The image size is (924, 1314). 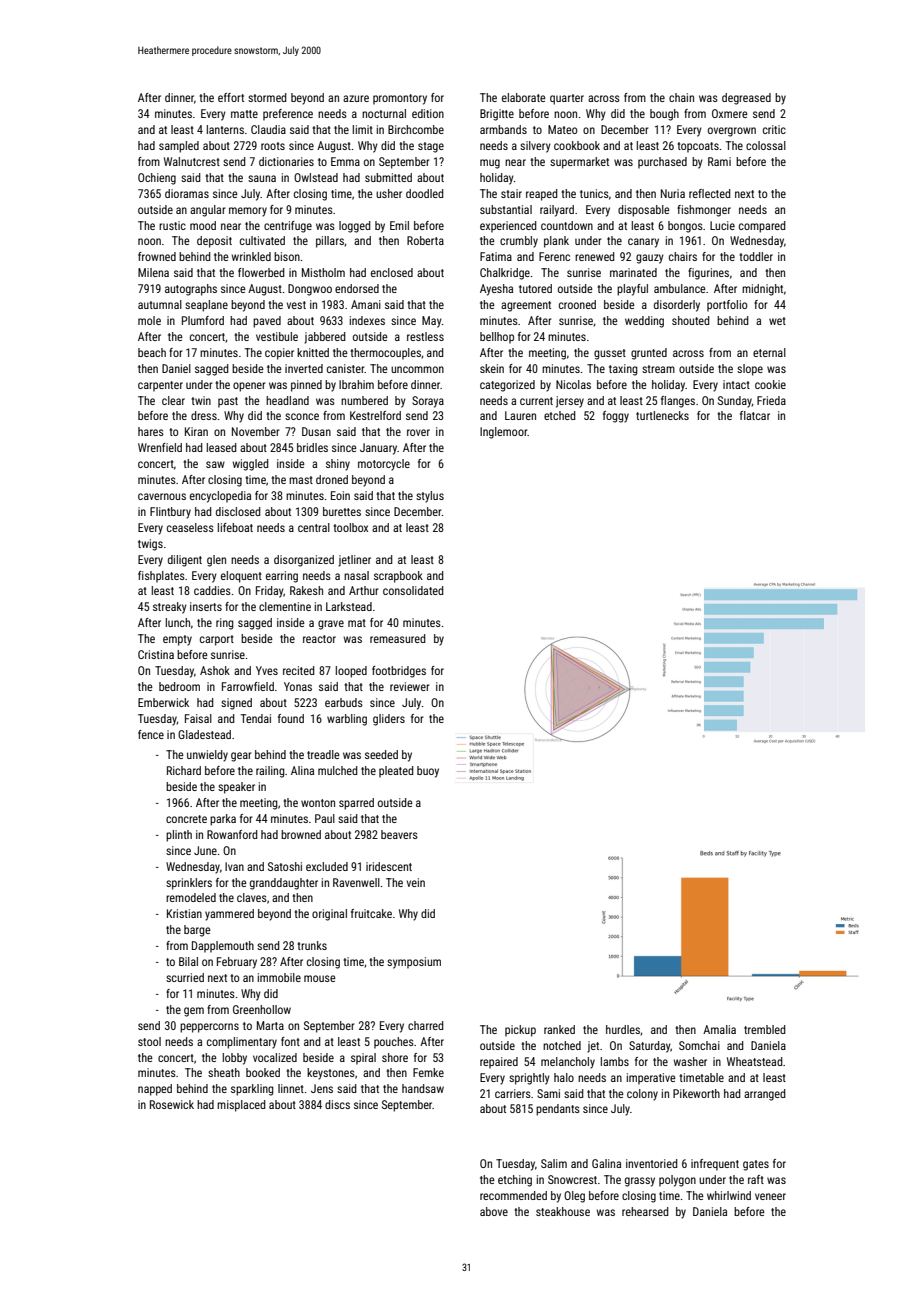 What do you see at coordinates (719, 161) in the screenshot?
I see `Rami` at bounding box center [719, 161].
